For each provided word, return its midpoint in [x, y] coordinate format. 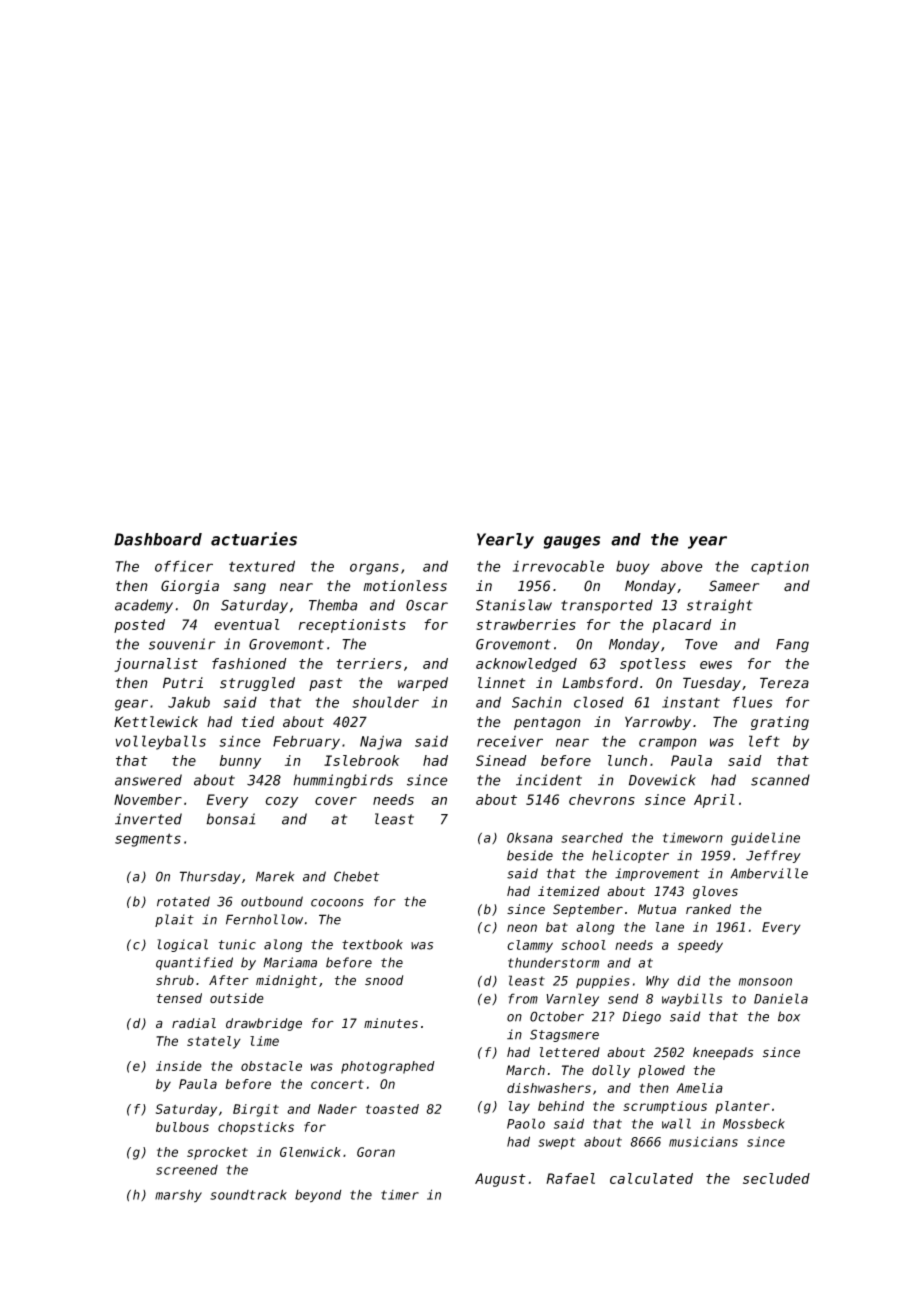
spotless [653, 665]
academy [144, 606]
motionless [405, 586]
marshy [178, 1196]
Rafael [570, 1178]
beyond [318, 1196]
